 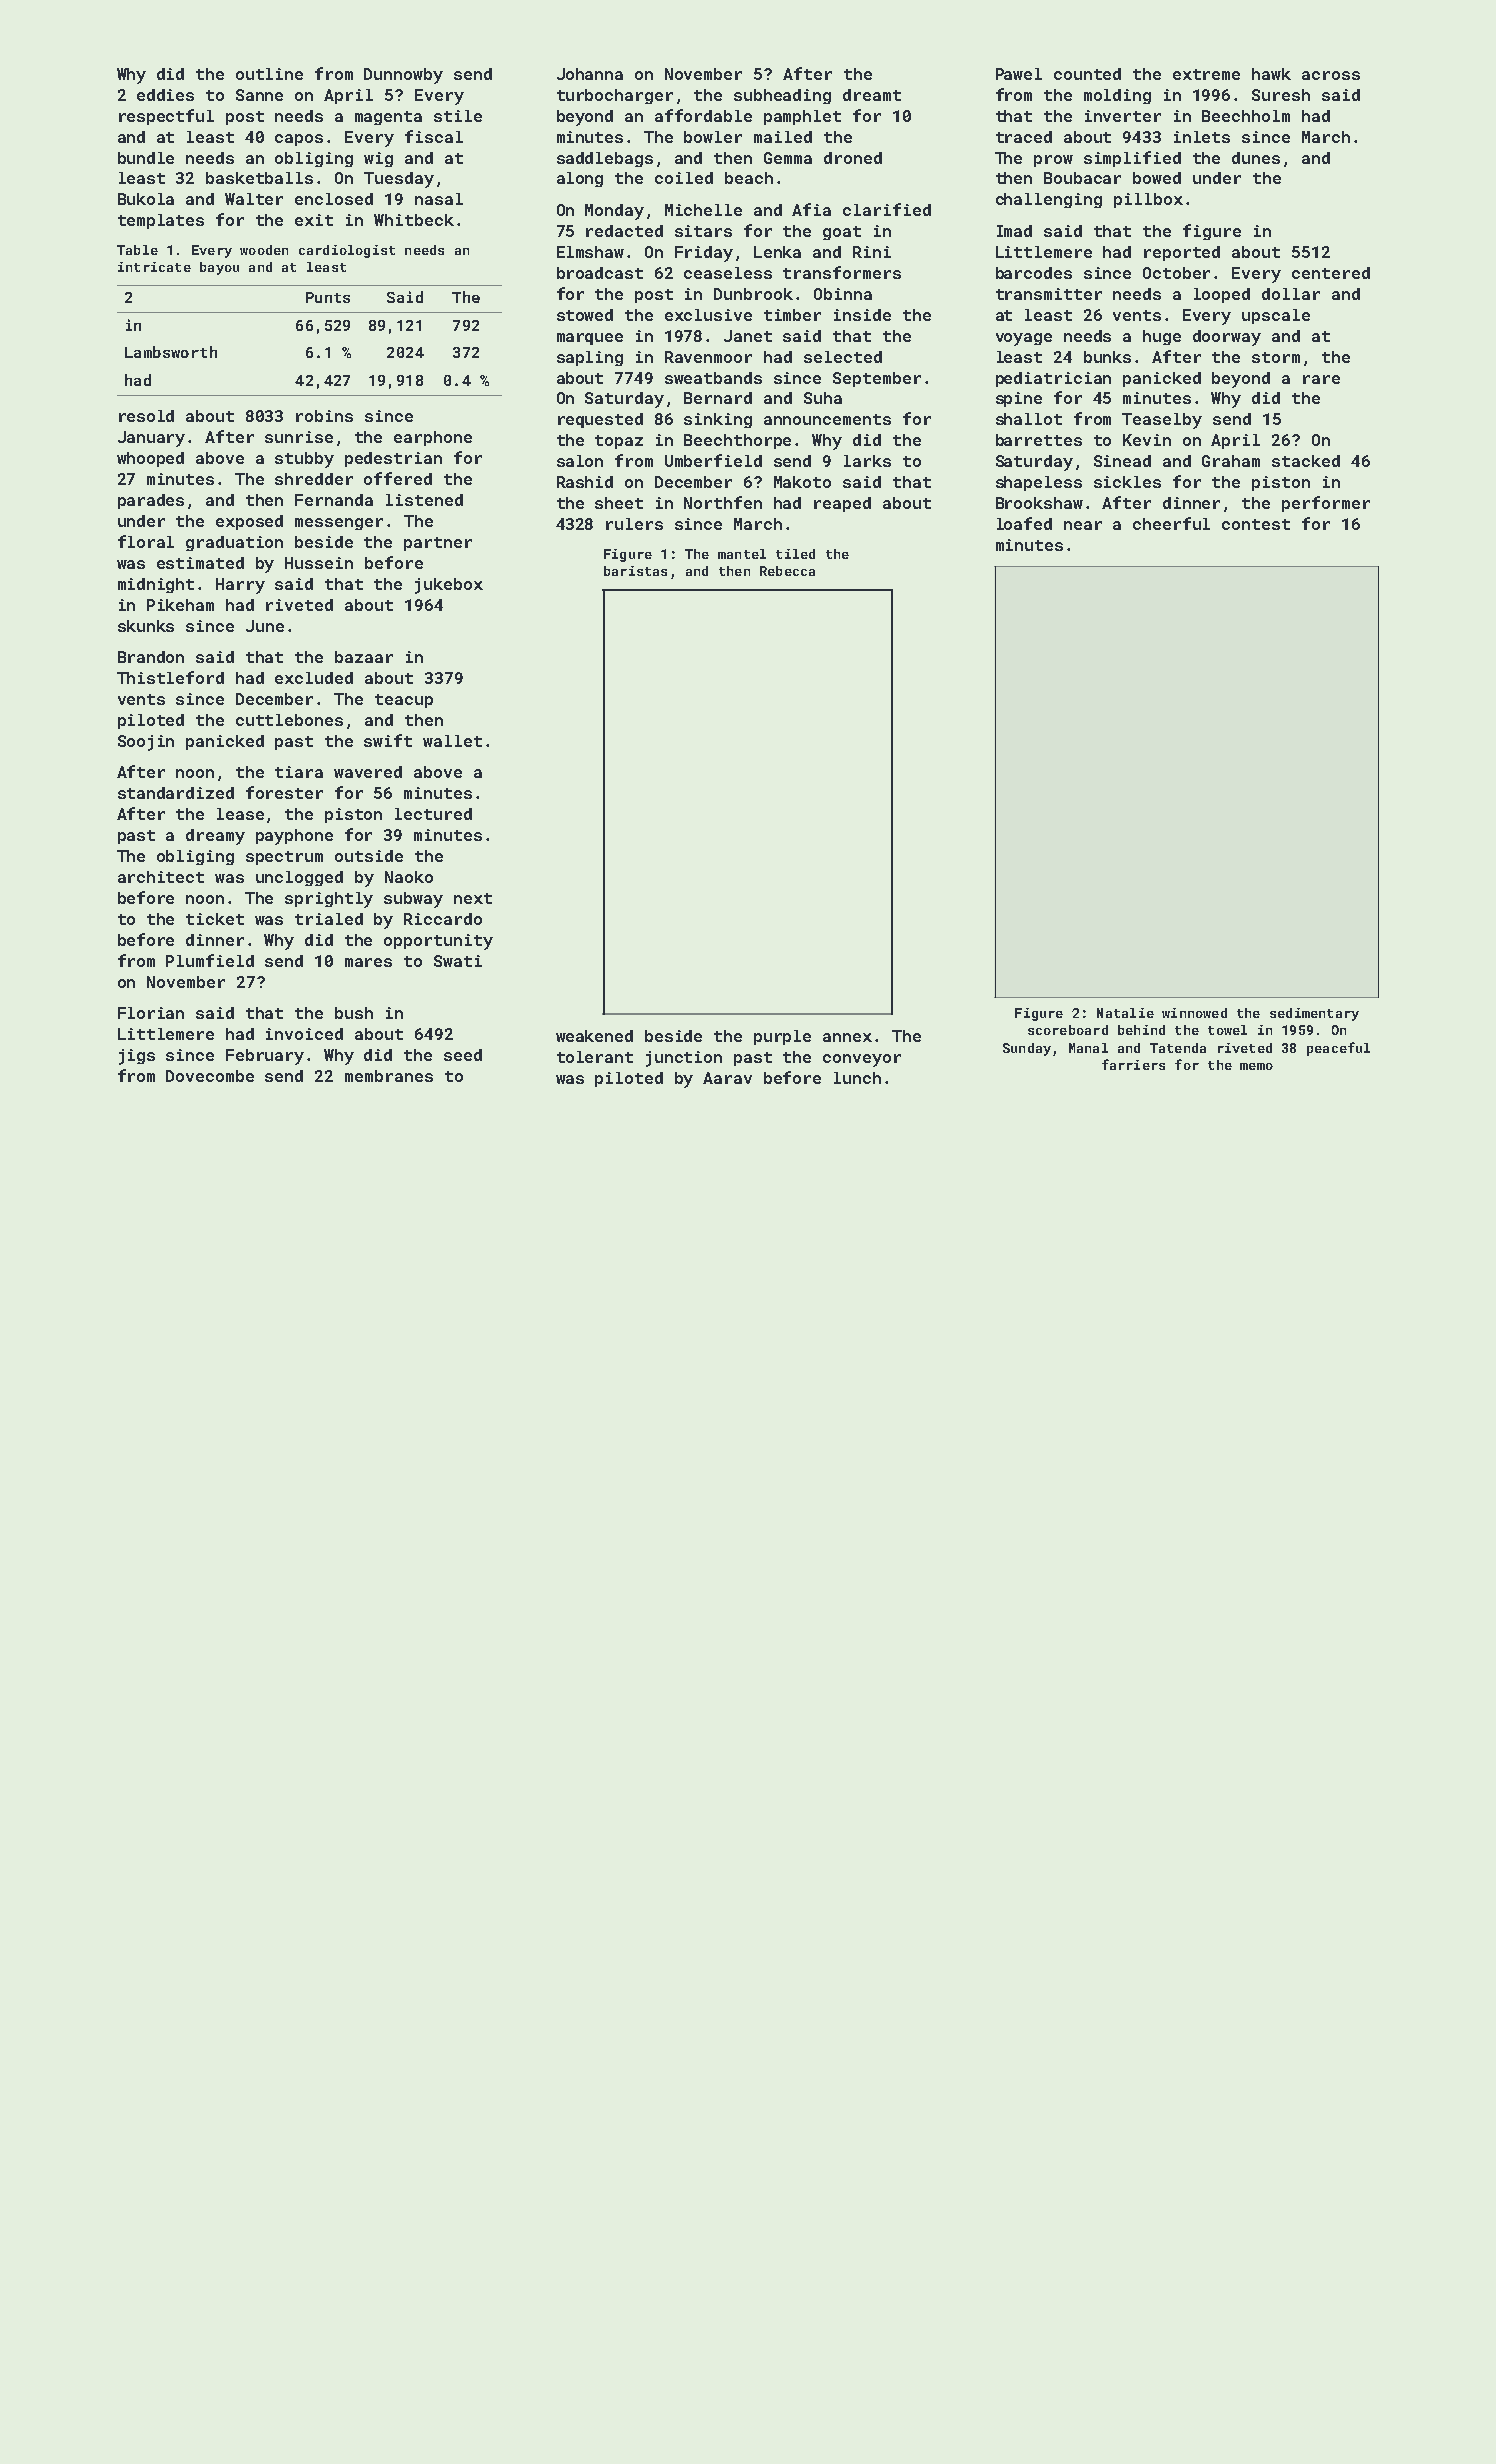 What do you see at coordinates (210, 1076) in the image?
I see `Dovecombe` at bounding box center [210, 1076].
